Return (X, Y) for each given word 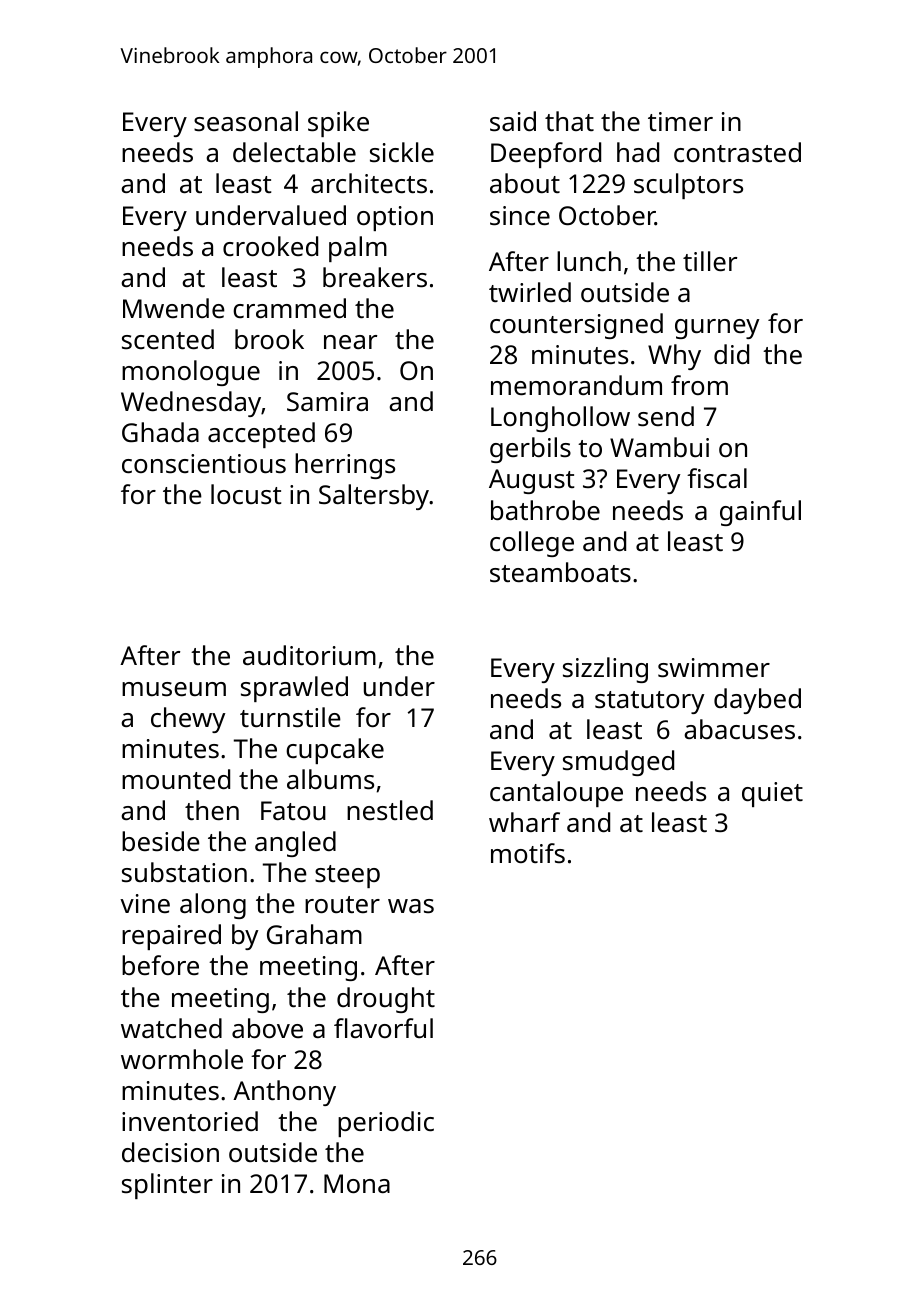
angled (295, 844)
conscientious (204, 464)
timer (680, 121)
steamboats (560, 572)
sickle (402, 152)
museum (174, 689)
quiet (772, 794)
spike (338, 124)
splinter (167, 1186)
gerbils (530, 450)
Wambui (659, 447)
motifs (528, 853)
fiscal (717, 478)
